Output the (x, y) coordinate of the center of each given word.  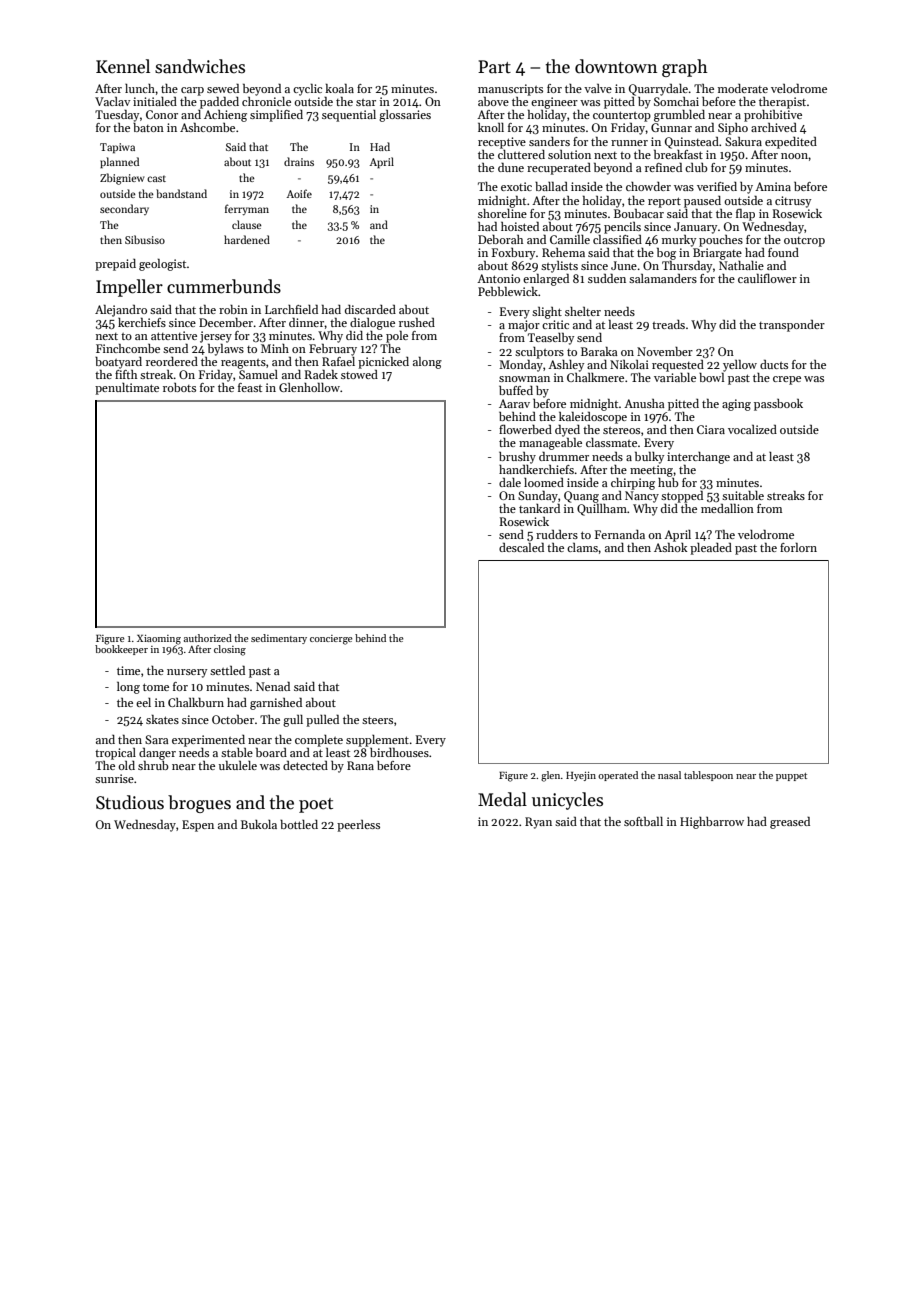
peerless (358, 826)
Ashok (671, 547)
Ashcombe (207, 127)
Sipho (733, 129)
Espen (198, 826)
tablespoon (708, 776)
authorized (208, 638)
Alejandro (121, 311)
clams (582, 547)
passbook (778, 405)
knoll (491, 127)
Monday (521, 366)
